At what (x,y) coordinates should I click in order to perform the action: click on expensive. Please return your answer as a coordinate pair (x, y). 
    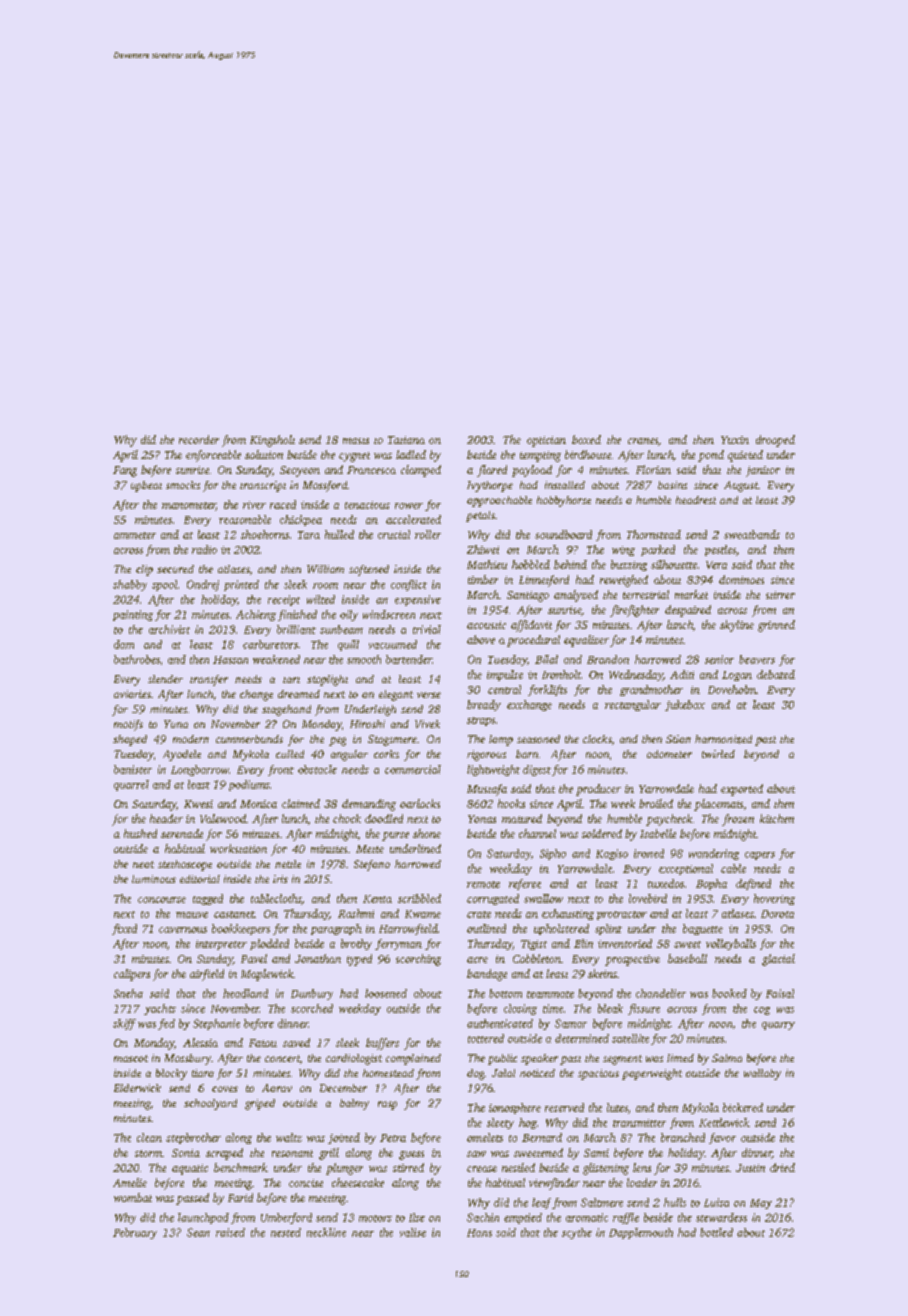
    Looking at the image, I should click on (418, 600).
